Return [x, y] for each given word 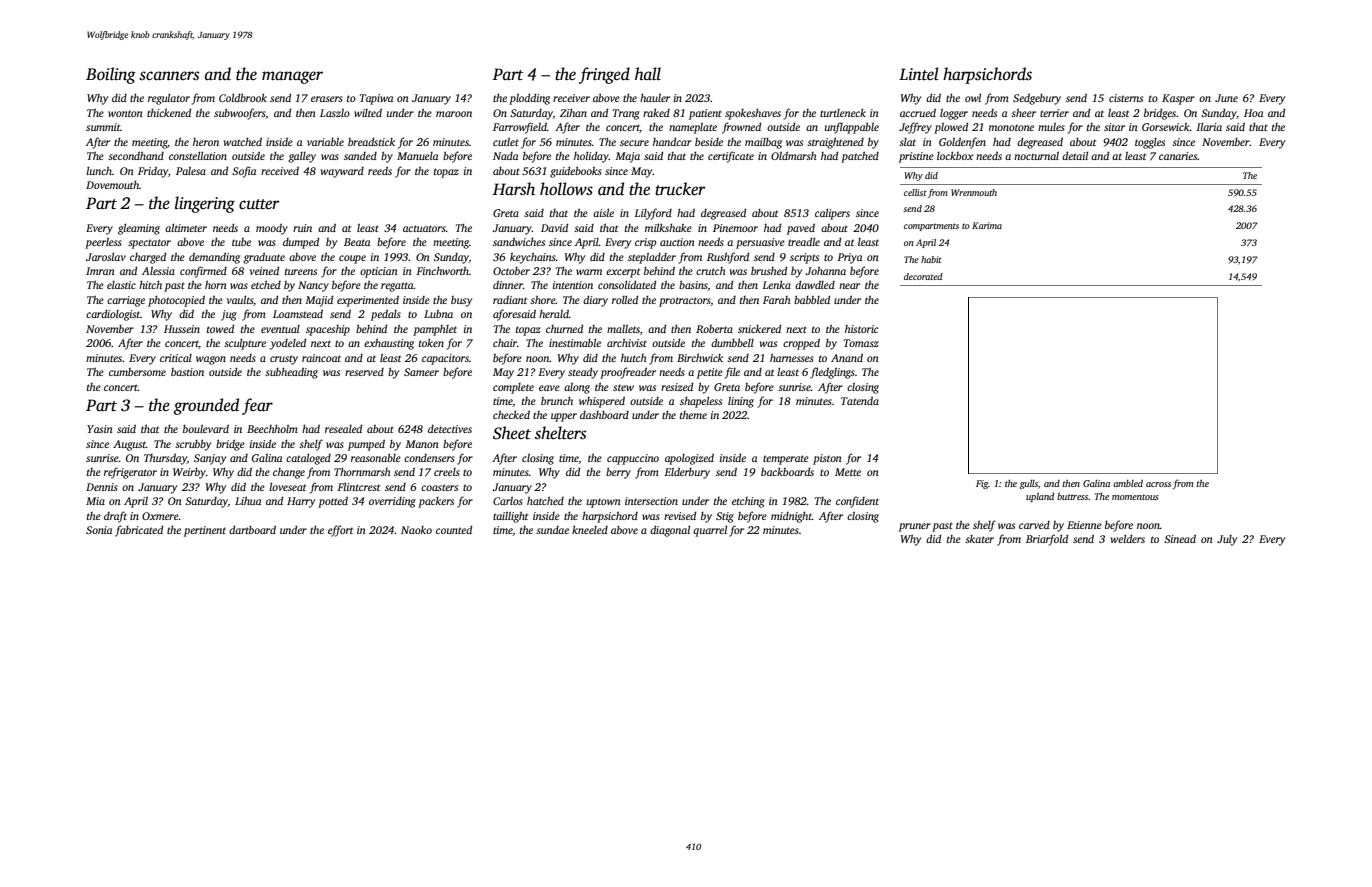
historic [861, 329]
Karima [987, 225]
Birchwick [700, 357]
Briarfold [1047, 540]
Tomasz [861, 343]
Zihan [573, 112]
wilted [368, 113]
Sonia [99, 530]
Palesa [191, 171]
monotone [1011, 127]
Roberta [714, 329]
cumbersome [137, 372]
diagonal [670, 531]
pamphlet [435, 330]
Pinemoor [735, 228]
